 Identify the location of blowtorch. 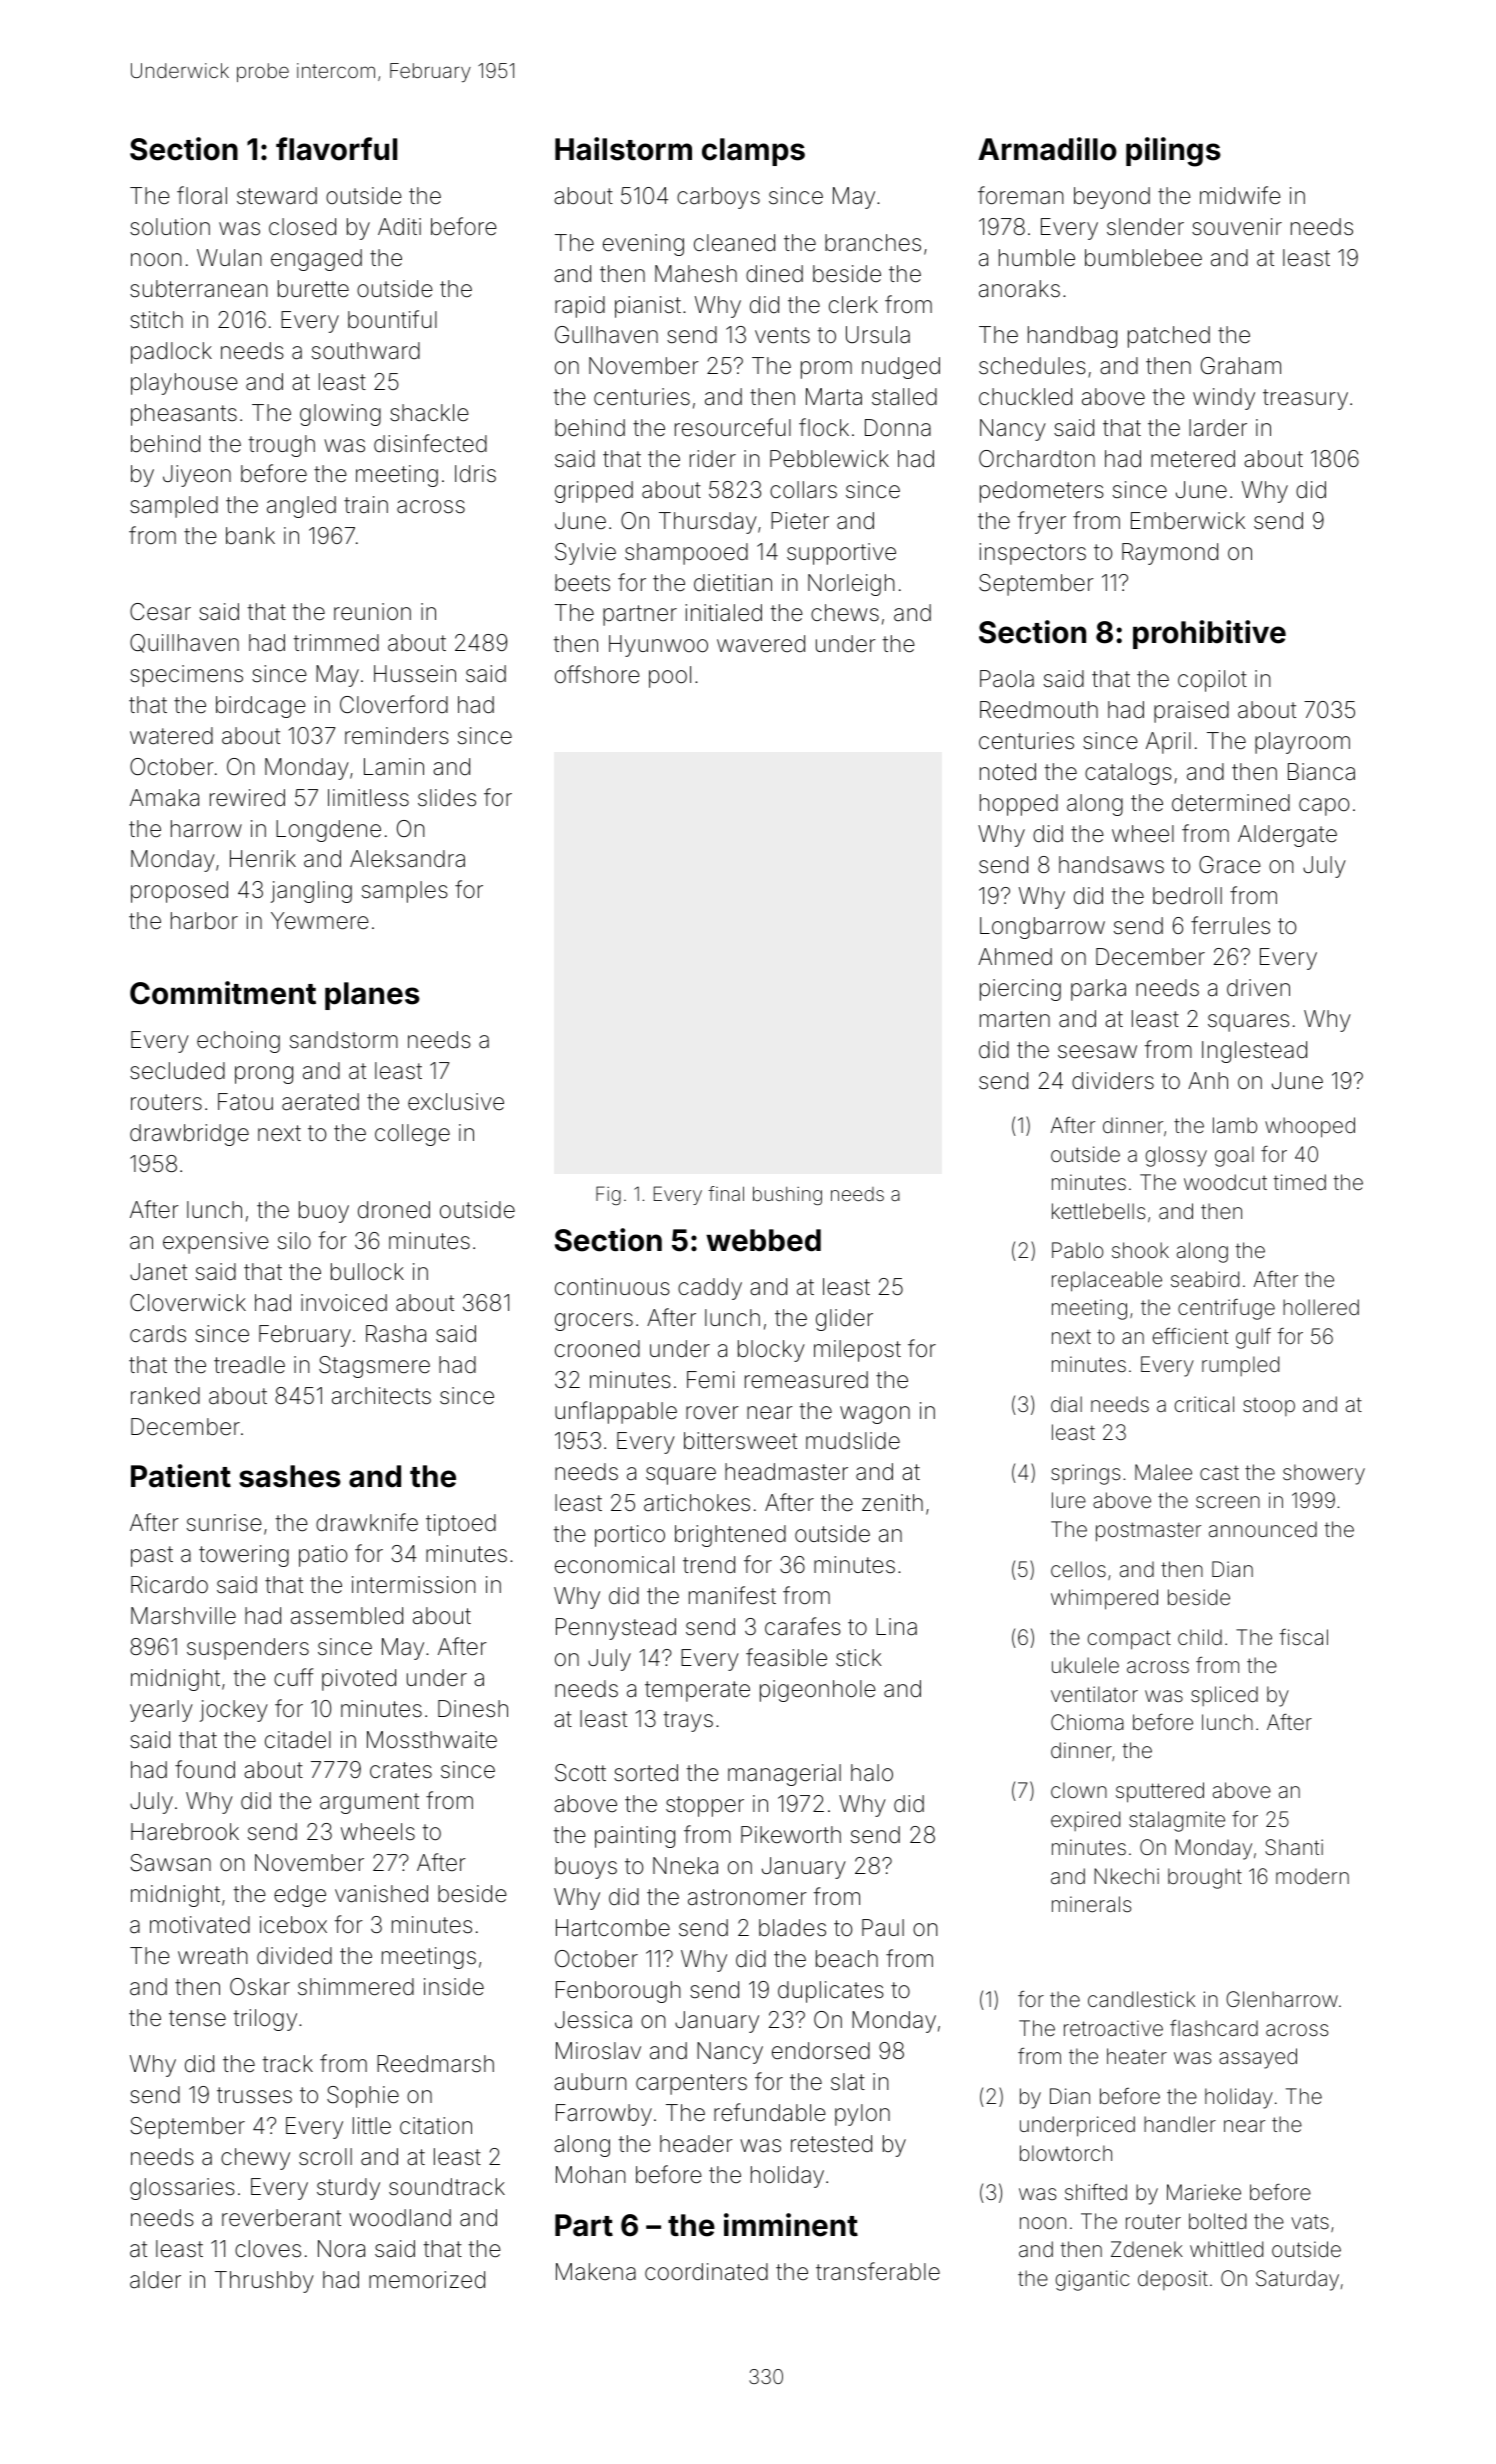
(1066, 2153).
